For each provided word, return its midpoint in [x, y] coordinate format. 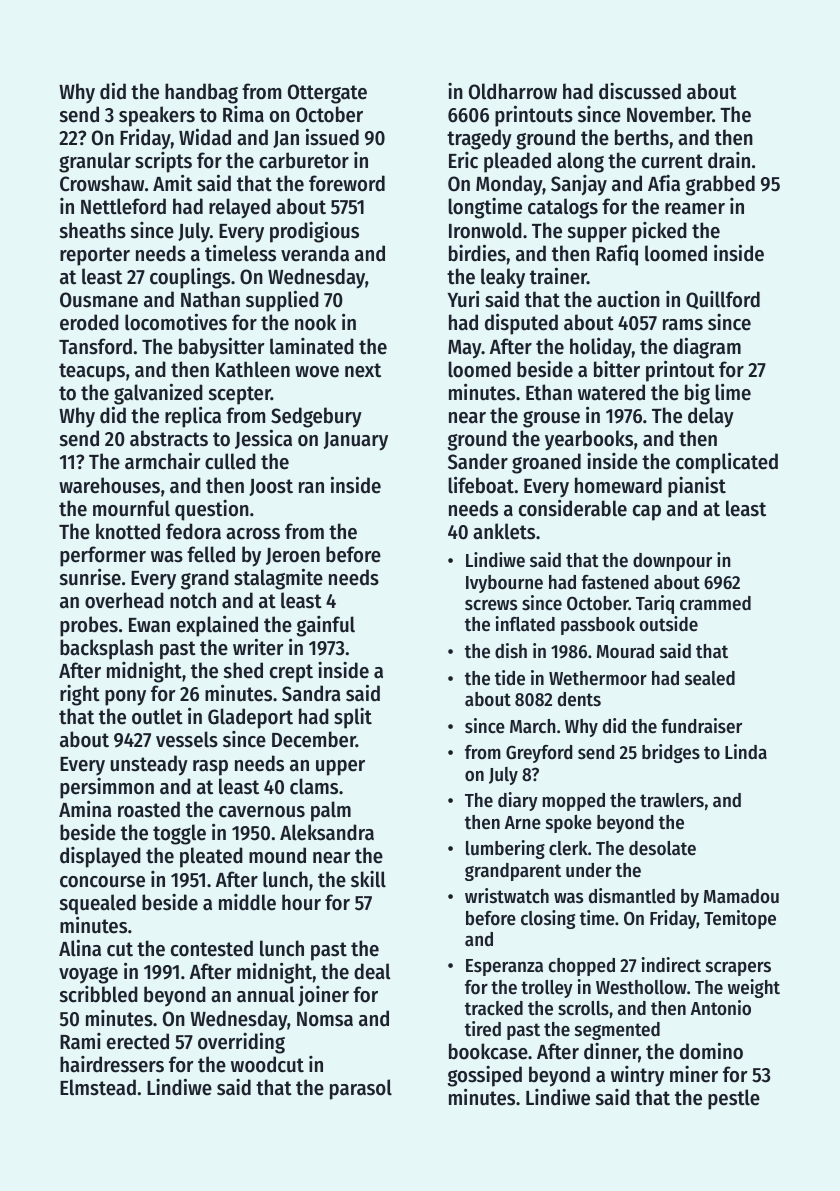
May [465, 349]
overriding [241, 1043]
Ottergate [327, 94]
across [253, 534]
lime [733, 392]
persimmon [107, 788]
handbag [201, 93]
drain [729, 160]
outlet [157, 716]
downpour [672, 562]
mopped [573, 802]
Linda [746, 752]
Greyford [539, 754]
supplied [282, 301]
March [533, 726]
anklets [504, 531]
